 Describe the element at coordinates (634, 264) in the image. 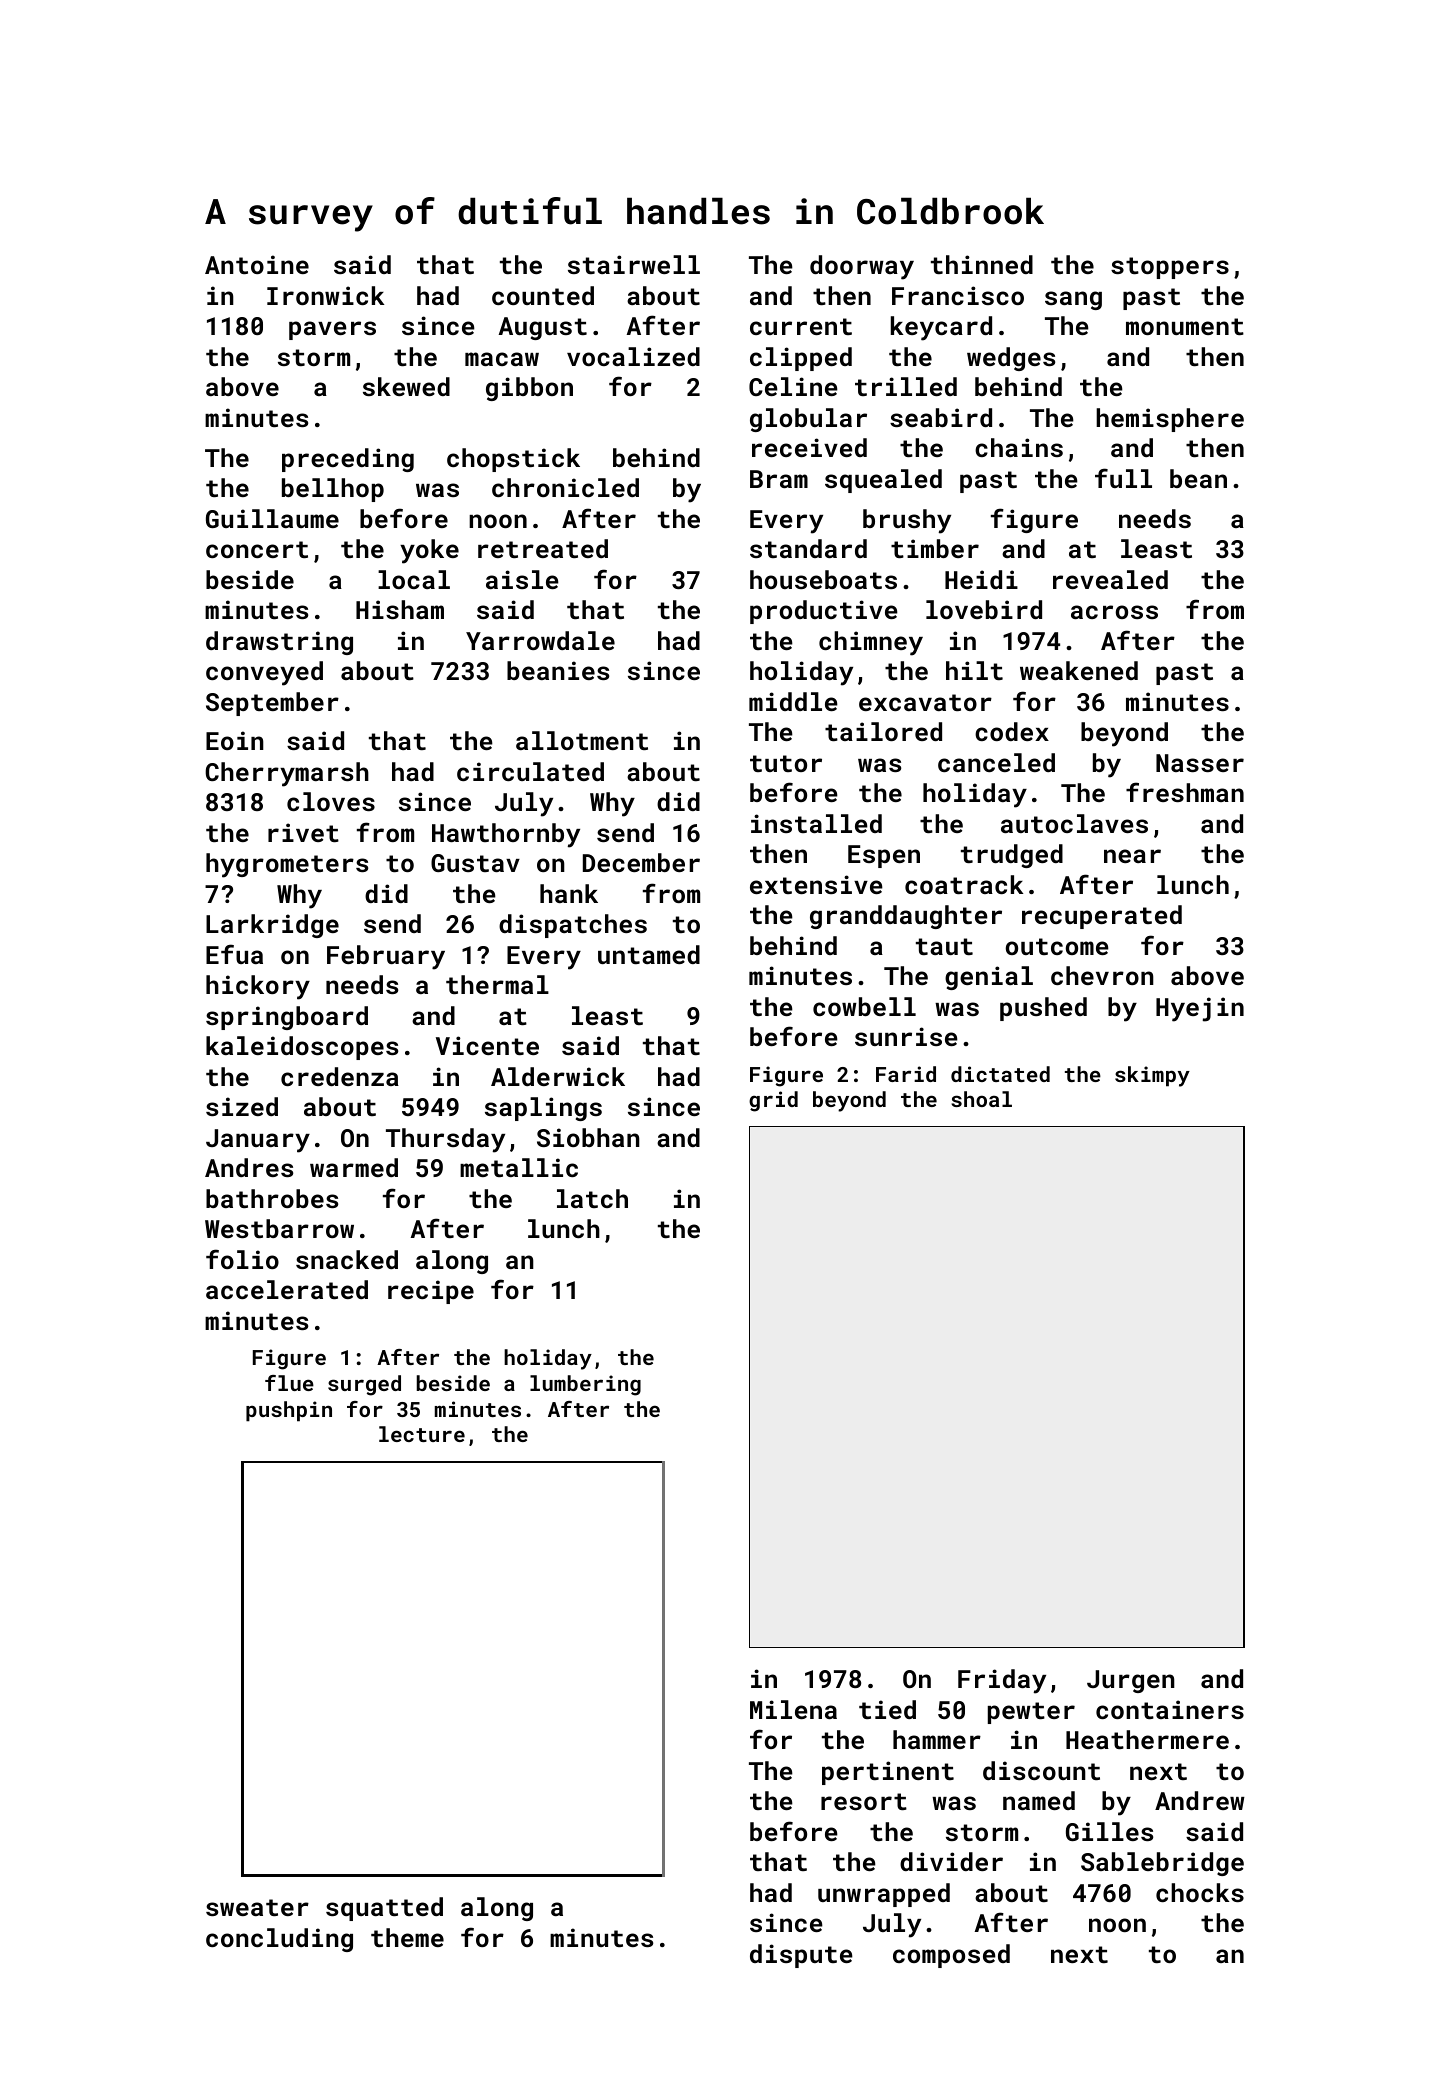

I see `stairwell` at that location.
